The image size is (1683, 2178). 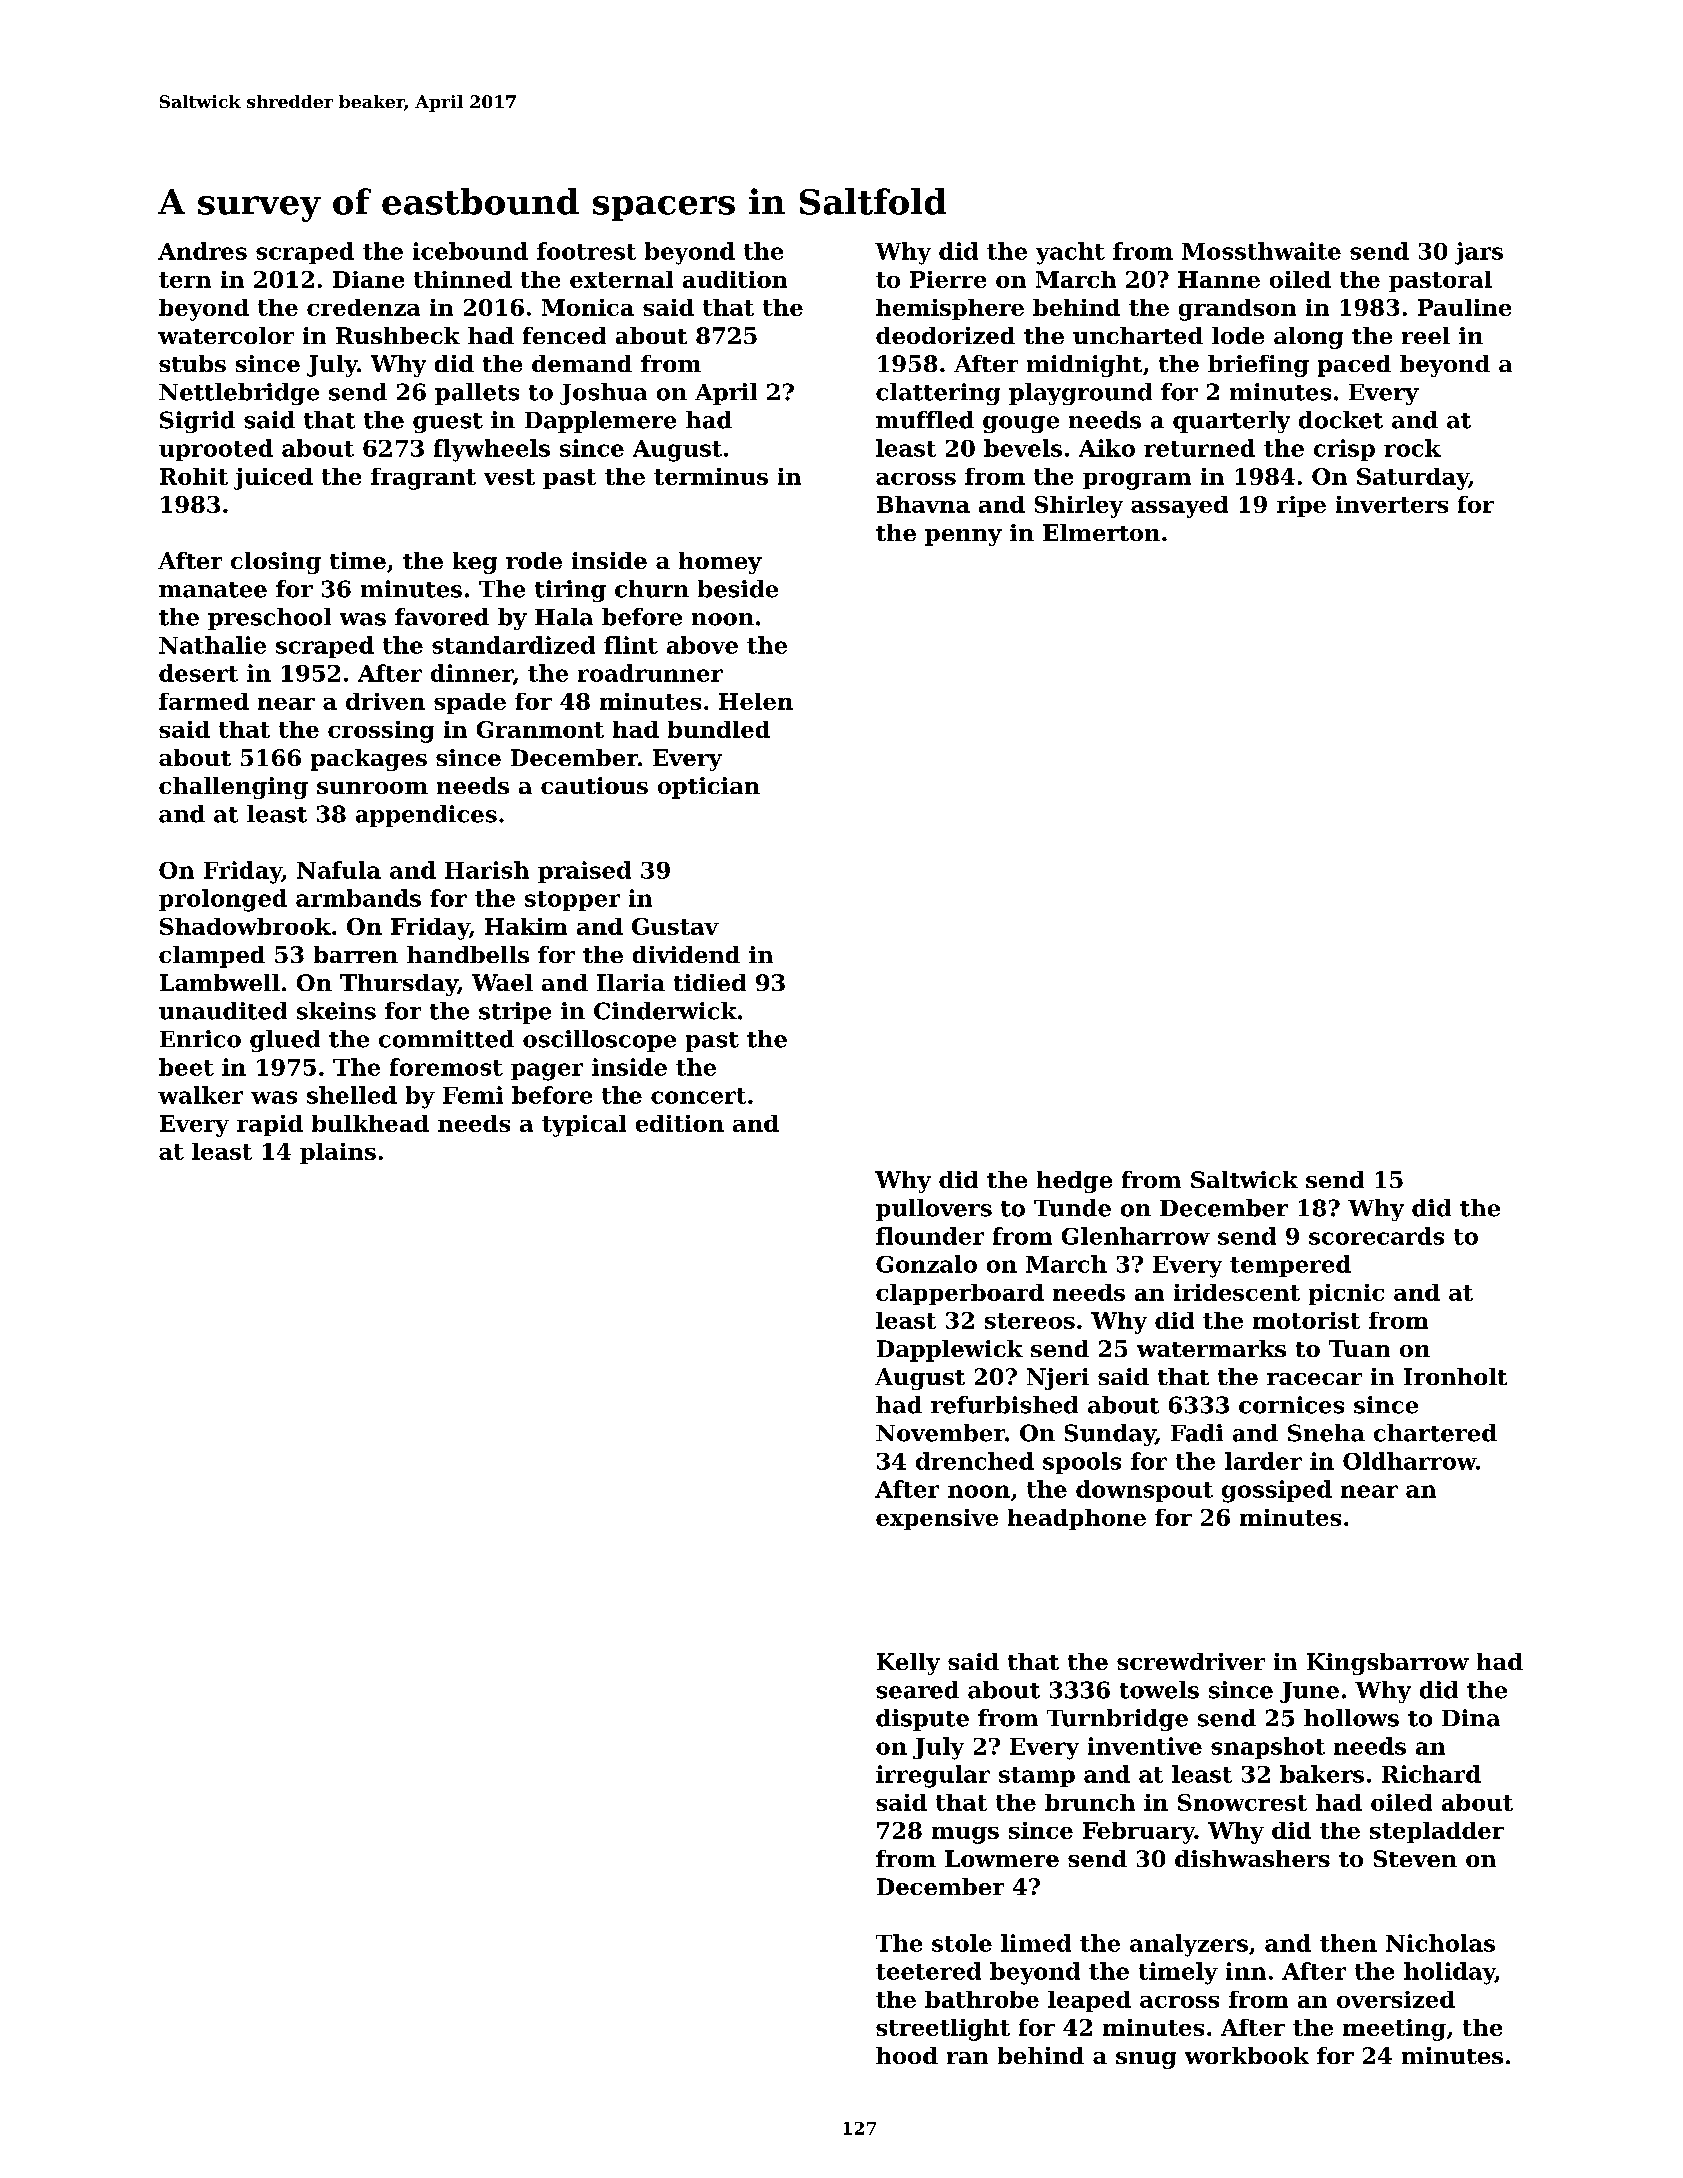 I want to click on inverters, so click(x=1392, y=504).
